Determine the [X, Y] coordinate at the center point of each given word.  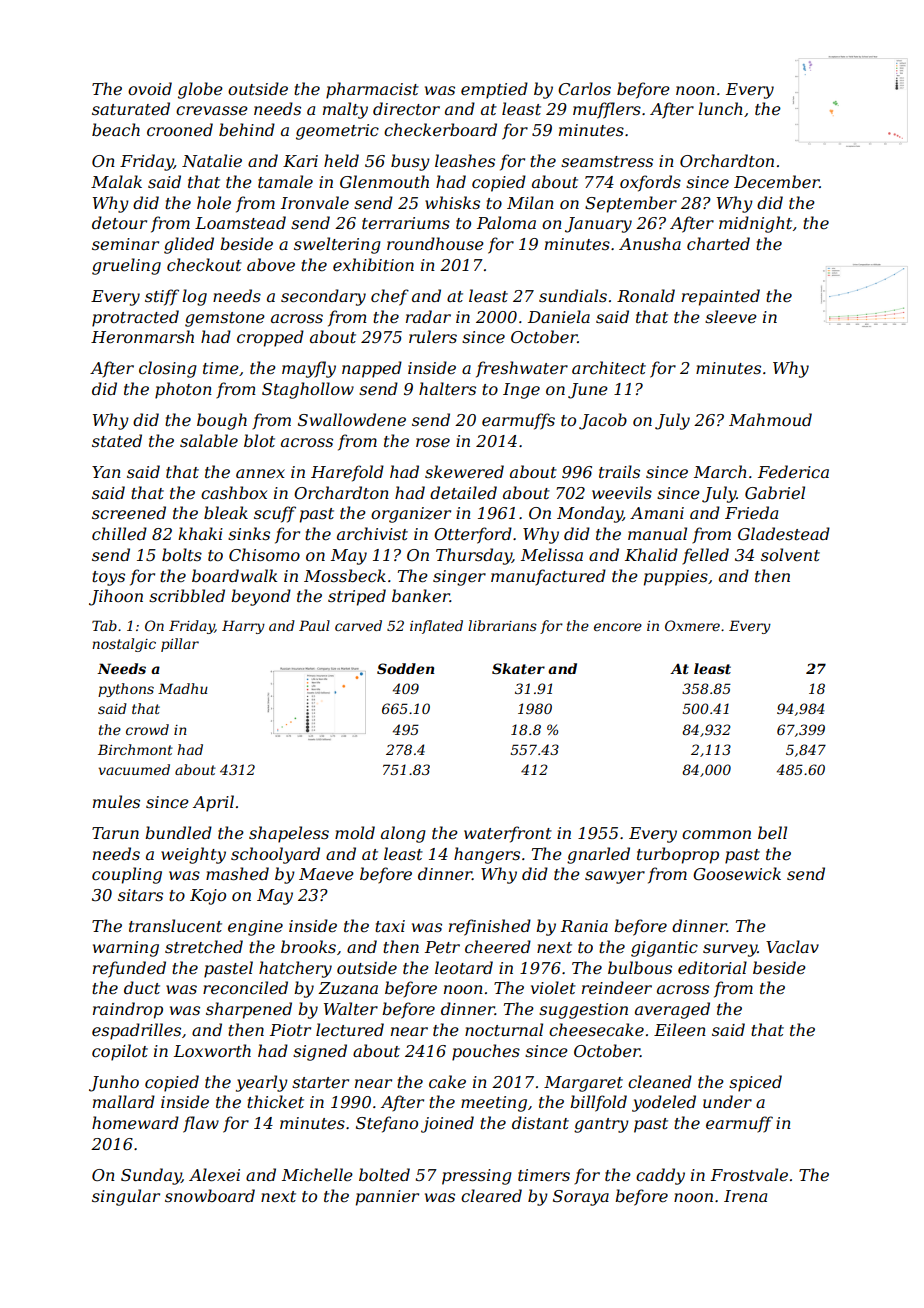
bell [772, 832]
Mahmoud [770, 419]
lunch [720, 108]
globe [200, 90]
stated [117, 440]
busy [410, 162]
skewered [464, 471]
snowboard [210, 1195]
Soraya [581, 1198]
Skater [518, 668]
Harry [243, 627]
